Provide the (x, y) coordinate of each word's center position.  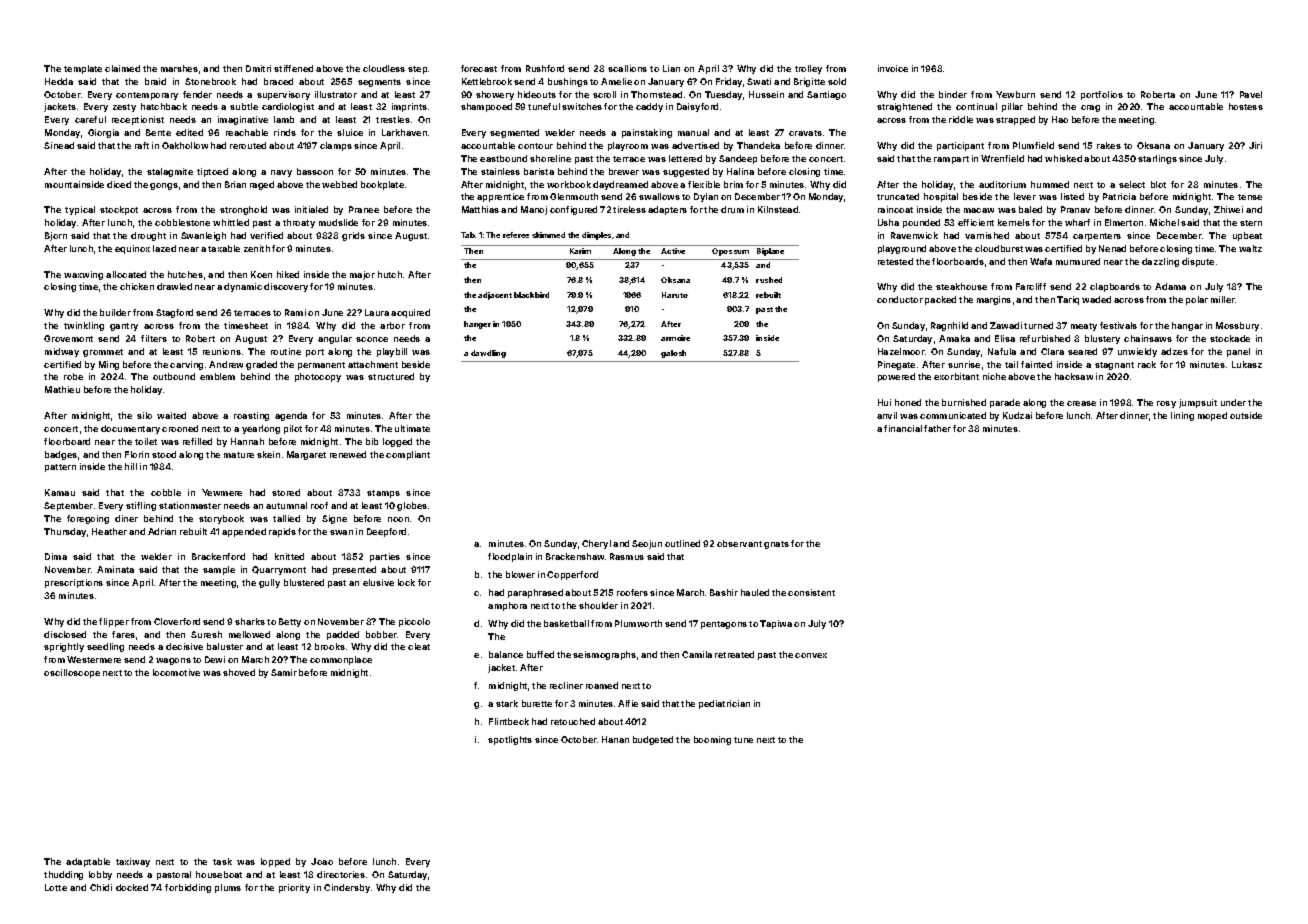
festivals (1118, 325)
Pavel (1251, 94)
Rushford (545, 68)
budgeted (653, 740)
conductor (900, 299)
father (937, 428)
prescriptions (74, 583)
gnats (776, 545)
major (362, 275)
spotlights (510, 740)
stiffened (293, 68)
